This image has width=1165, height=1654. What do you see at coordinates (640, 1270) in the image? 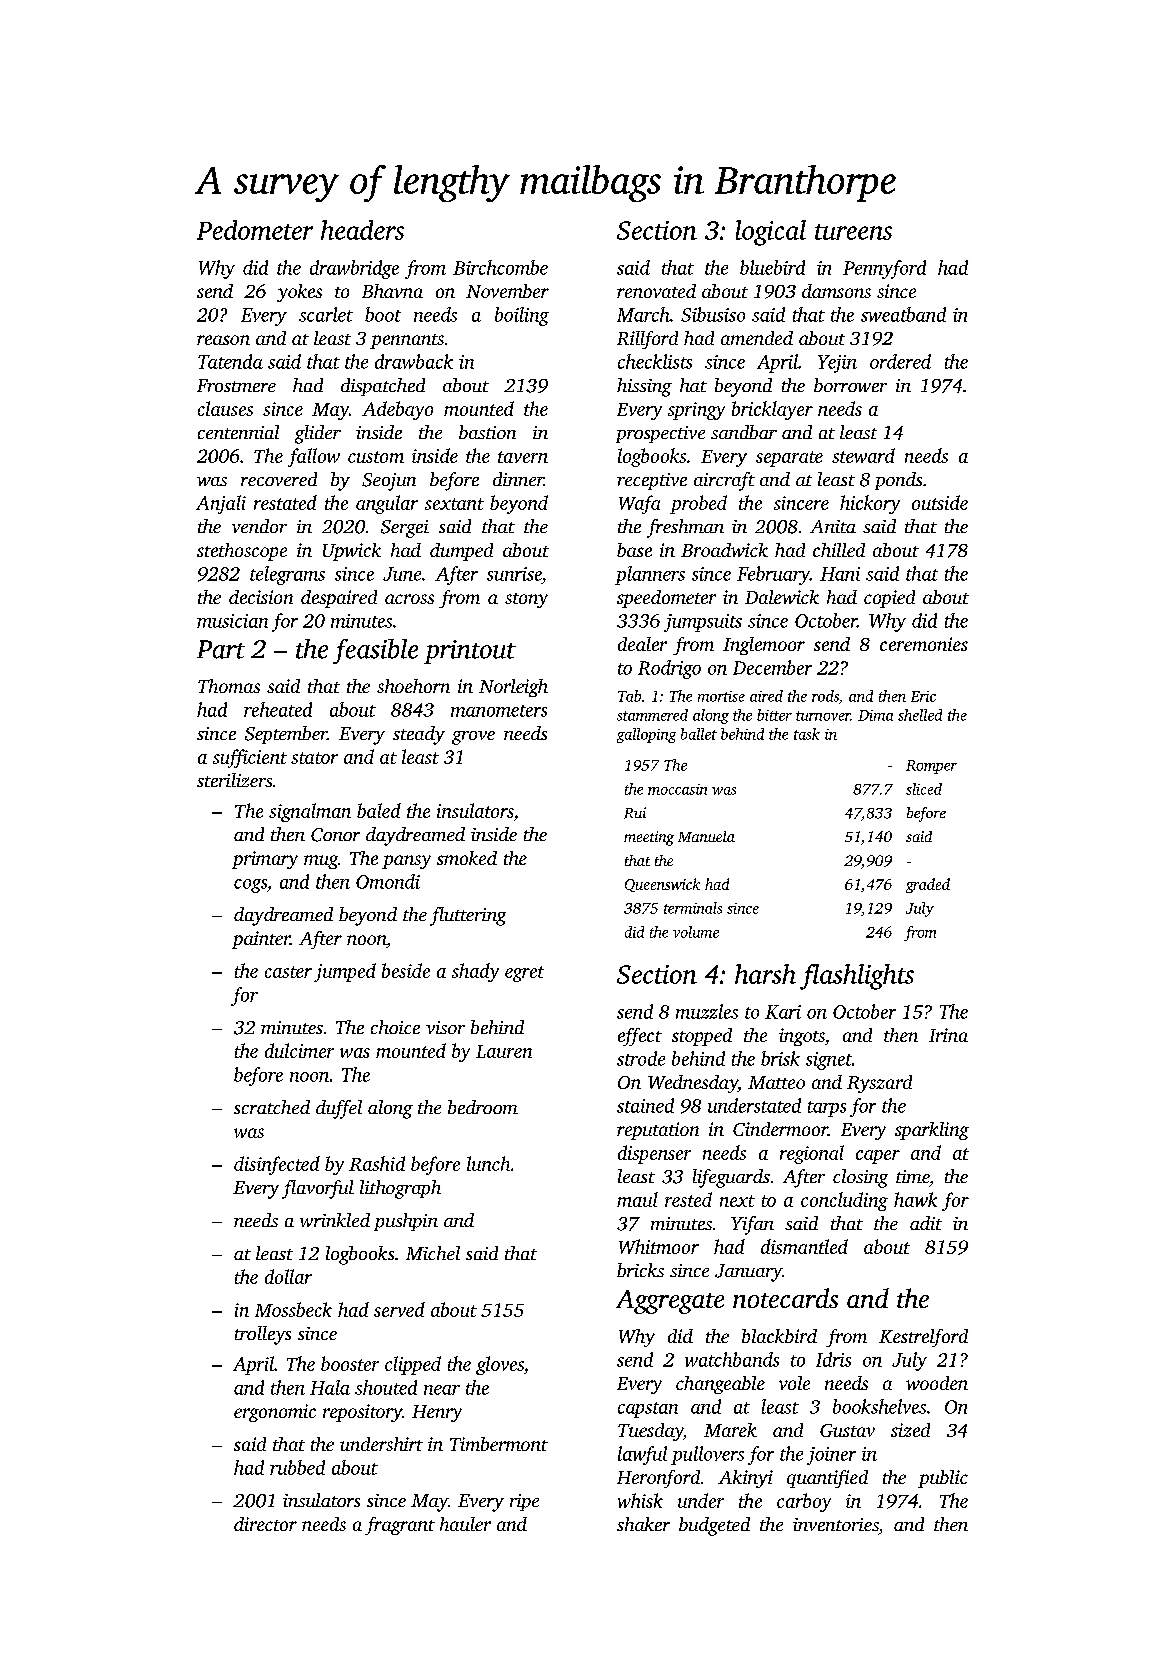
I see `bricks` at bounding box center [640, 1270].
